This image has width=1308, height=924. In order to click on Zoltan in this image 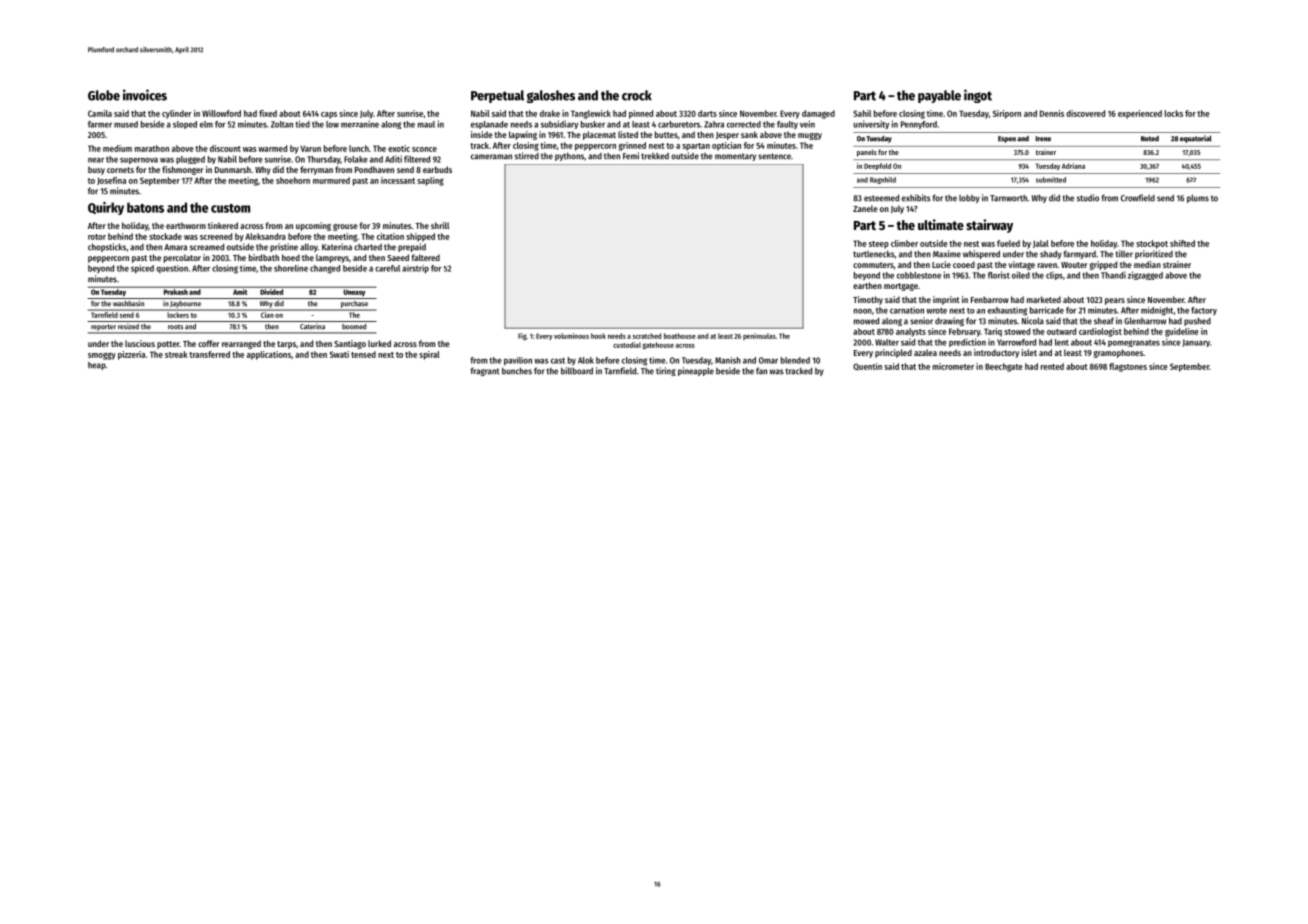, I will do `click(282, 124)`.
